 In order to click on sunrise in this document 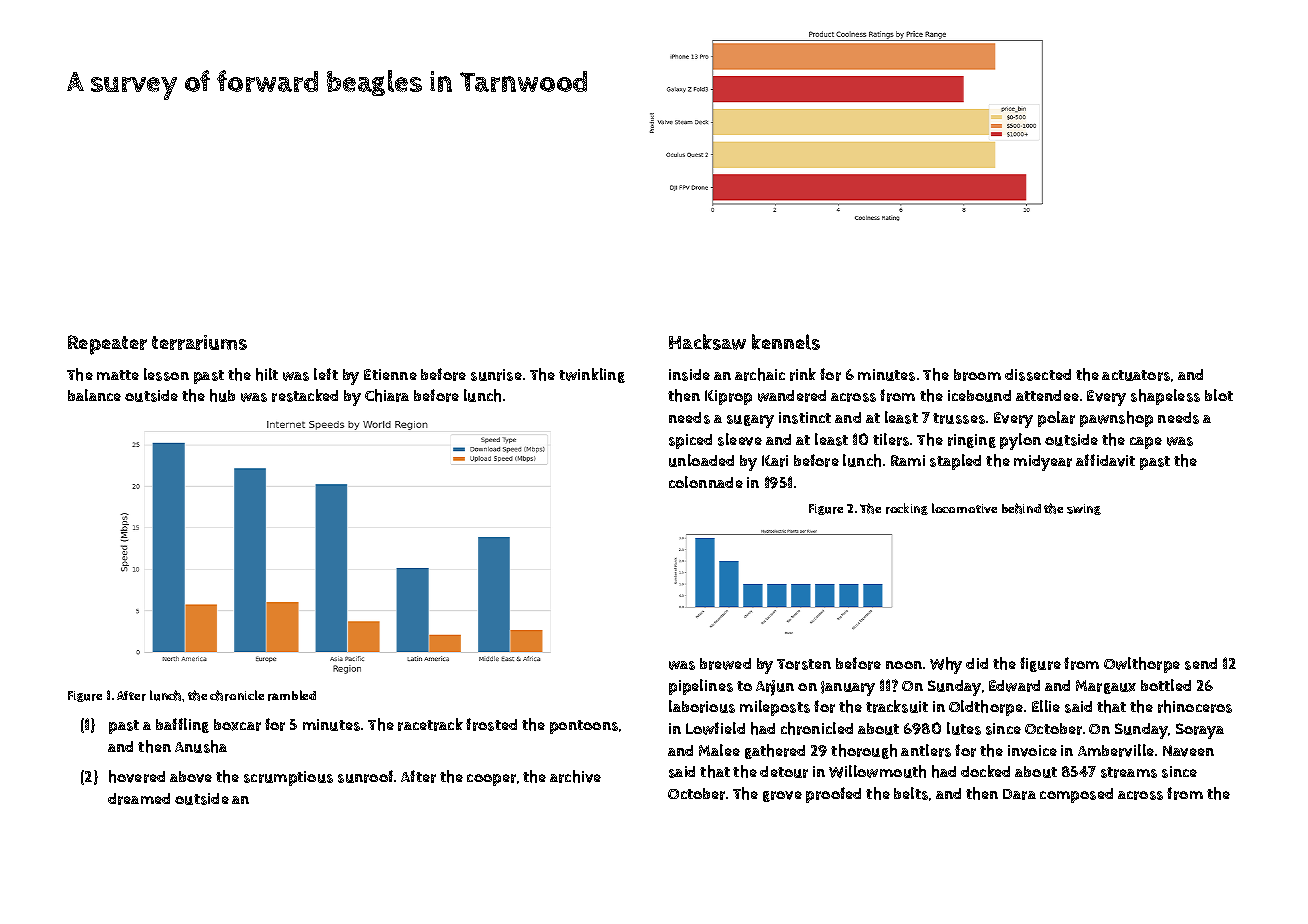, I will do `click(496, 375)`.
